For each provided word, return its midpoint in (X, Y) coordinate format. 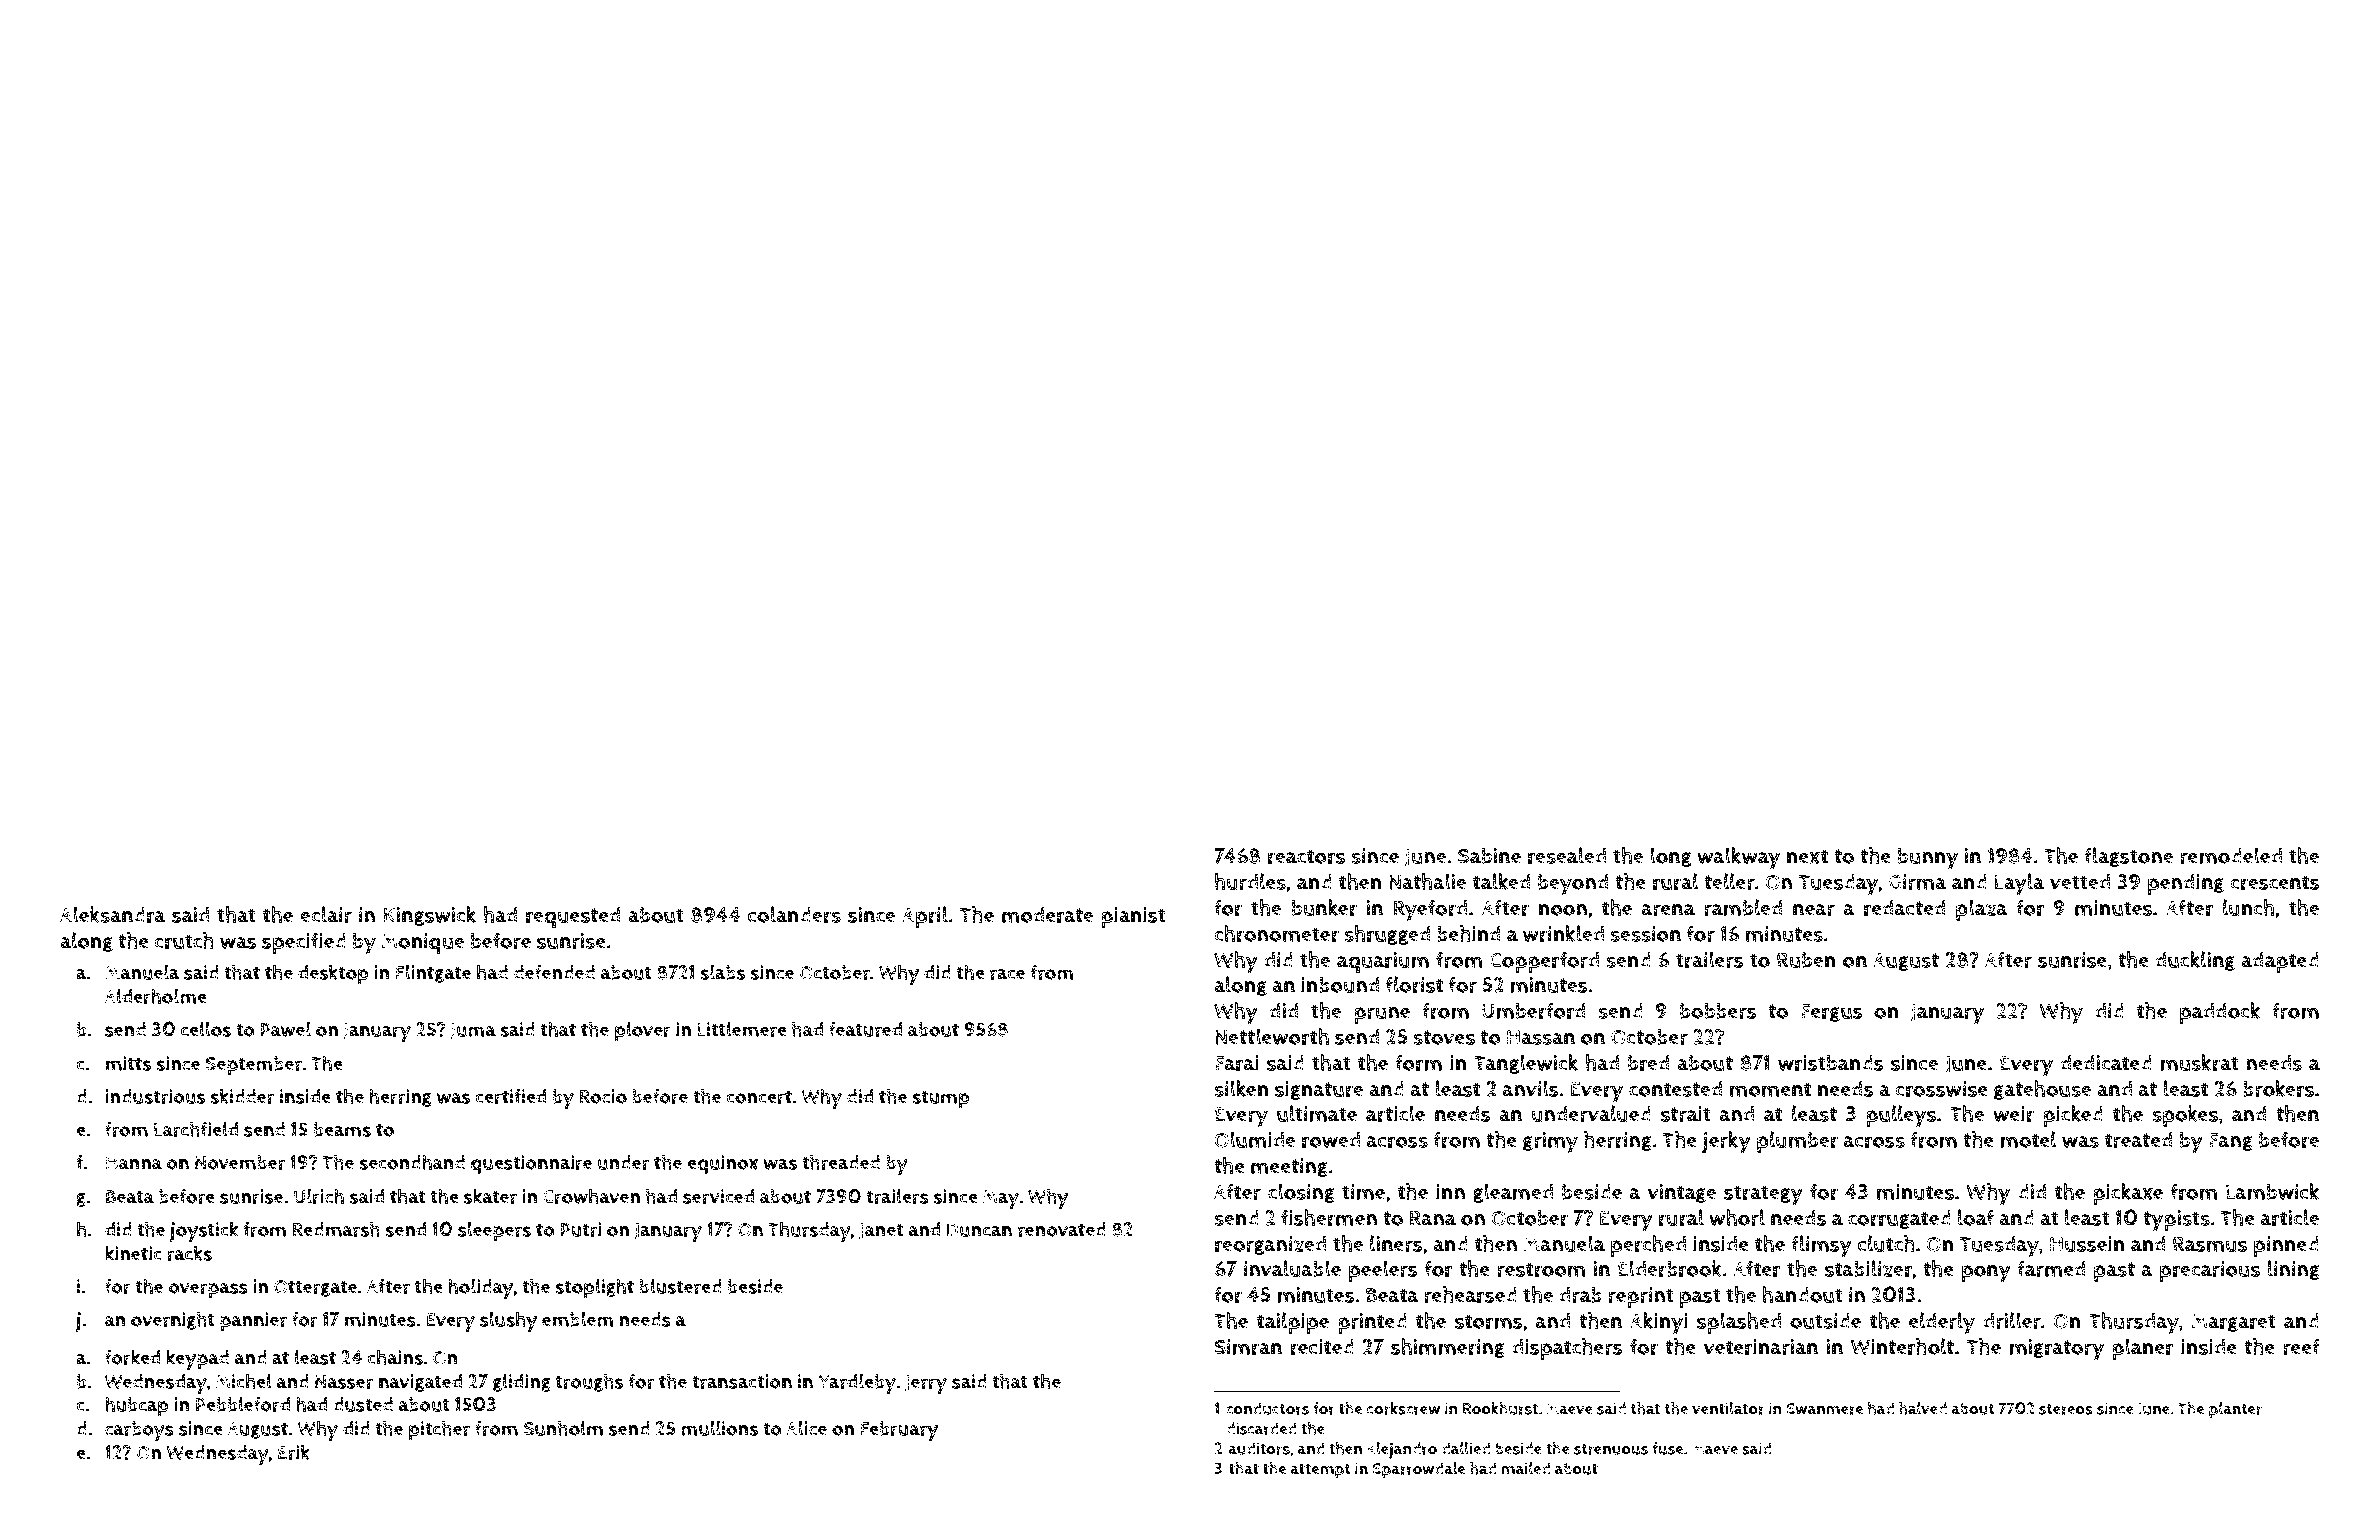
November (240, 1162)
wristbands (1831, 1063)
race (1007, 974)
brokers (2278, 1088)
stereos (2066, 1409)
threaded (841, 1162)
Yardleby (857, 1383)
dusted (363, 1404)
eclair (326, 914)
